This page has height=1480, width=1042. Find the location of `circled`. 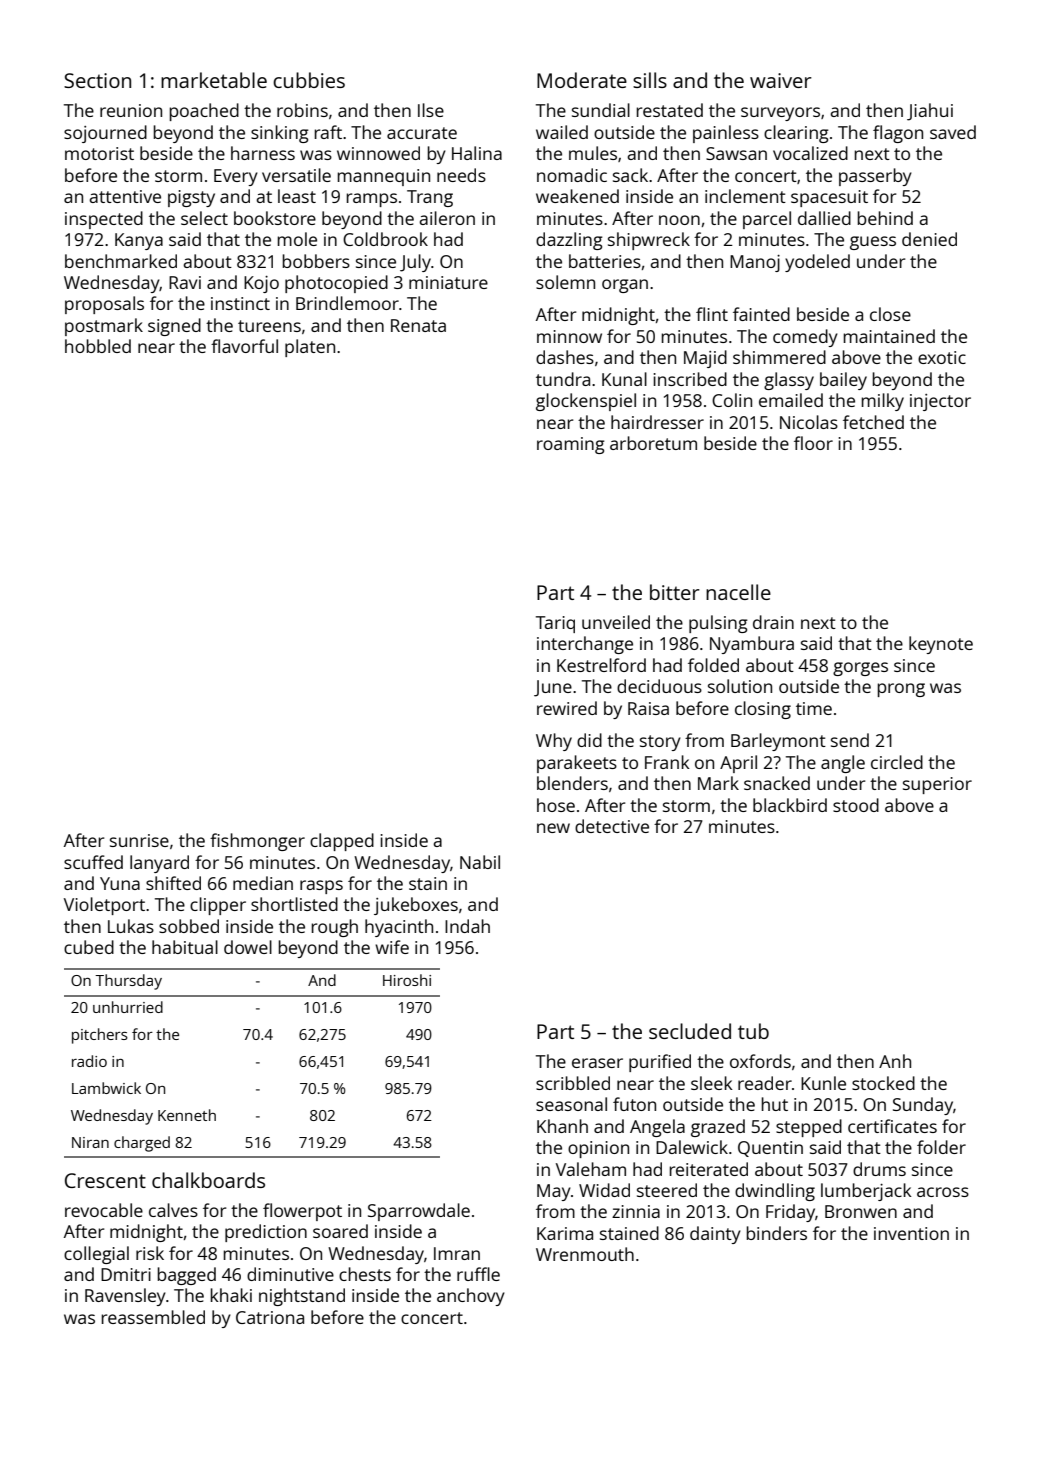

circled is located at coordinates (897, 762).
